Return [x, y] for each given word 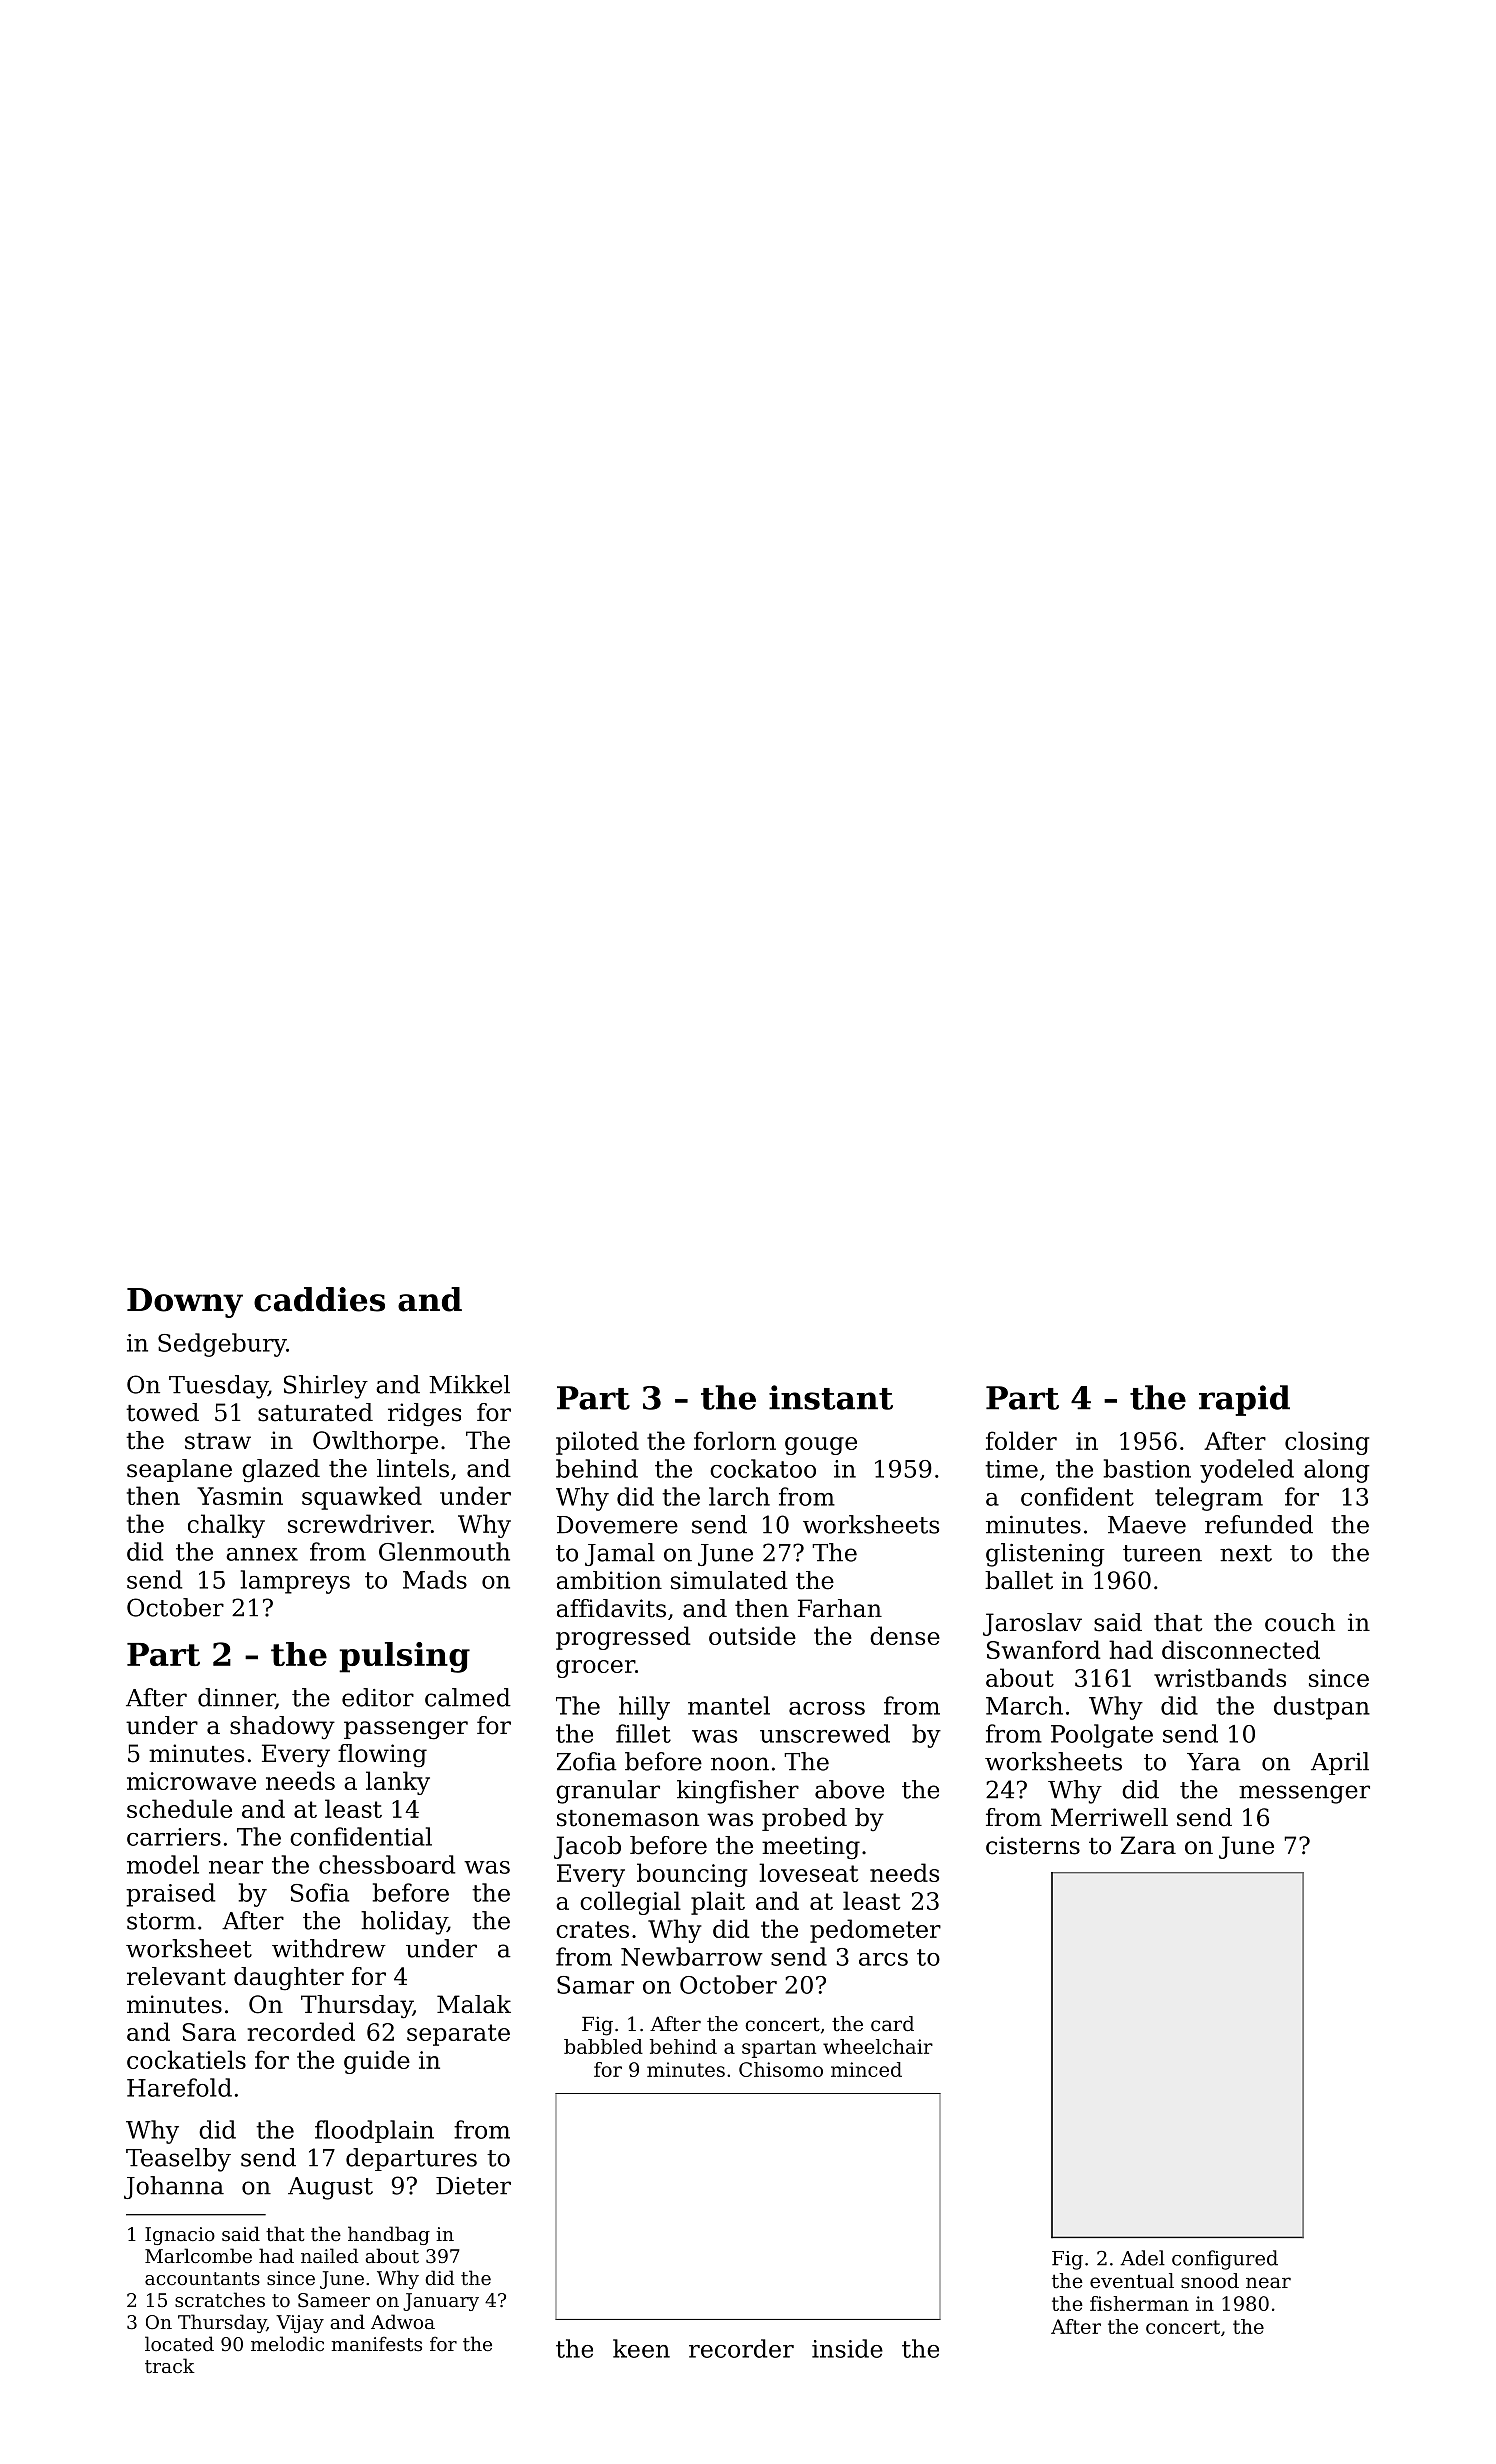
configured [1225, 2260]
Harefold [179, 2087]
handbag [389, 2235]
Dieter [473, 2186]
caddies [319, 1299]
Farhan [840, 1608]
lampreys [295, 1582]
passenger [406, 1730]
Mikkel [469, 1384]
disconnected [1241, 1649]
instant [831, 1397]
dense [905, 1635]
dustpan [1322, 1708]
